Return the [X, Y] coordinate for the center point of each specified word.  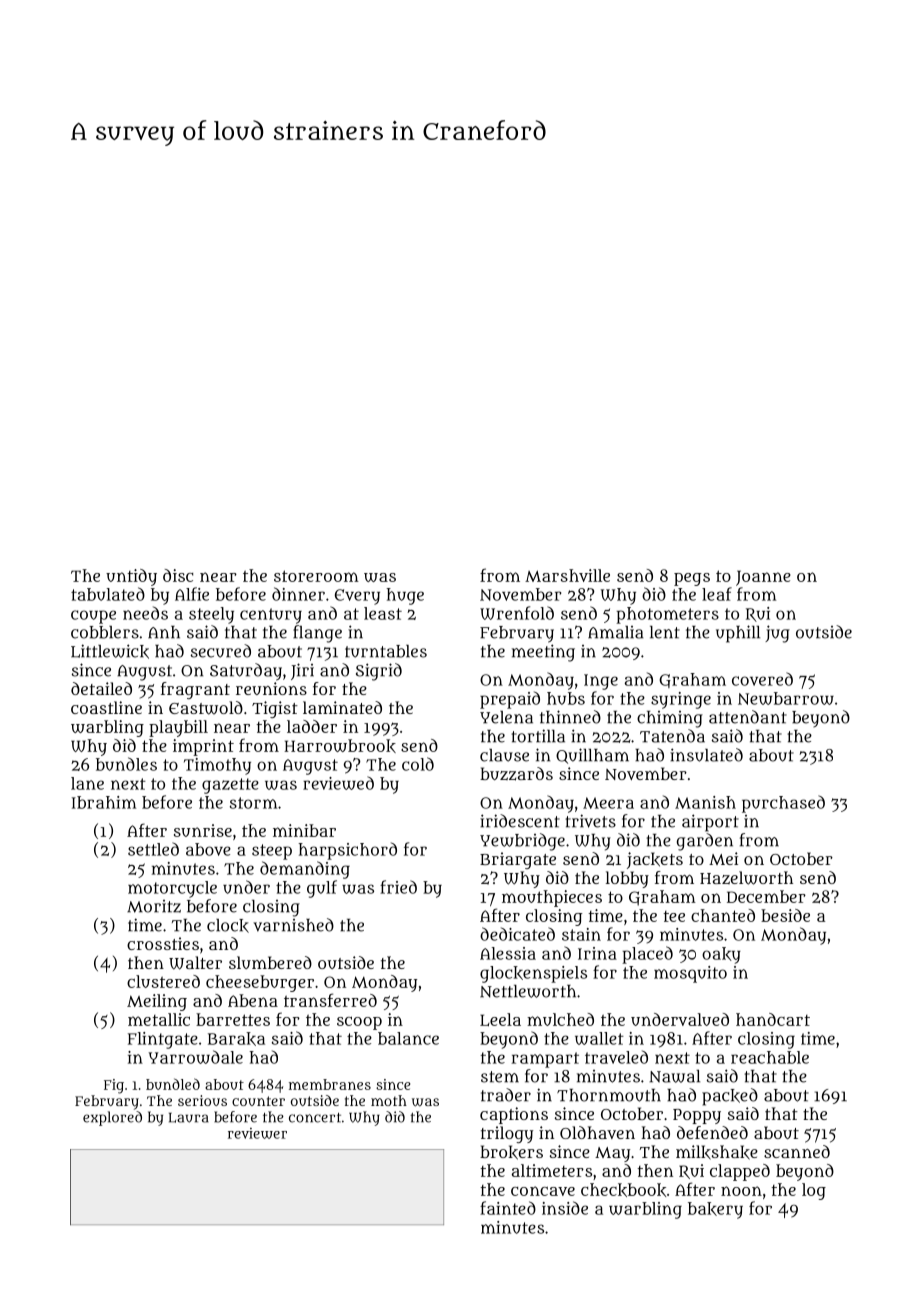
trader [506, 1095]
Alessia [508, 953]
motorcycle [172, 889]
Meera [608, 803]
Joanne [763, 578]
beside [785, 915]
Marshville [567, 575]
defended [712, 1132]
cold [418, 764]
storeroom [316, 576]
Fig [114, 1086]
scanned [797, 1151]
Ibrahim [104, 802]
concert [315, 1118]
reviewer [257, 1133]
